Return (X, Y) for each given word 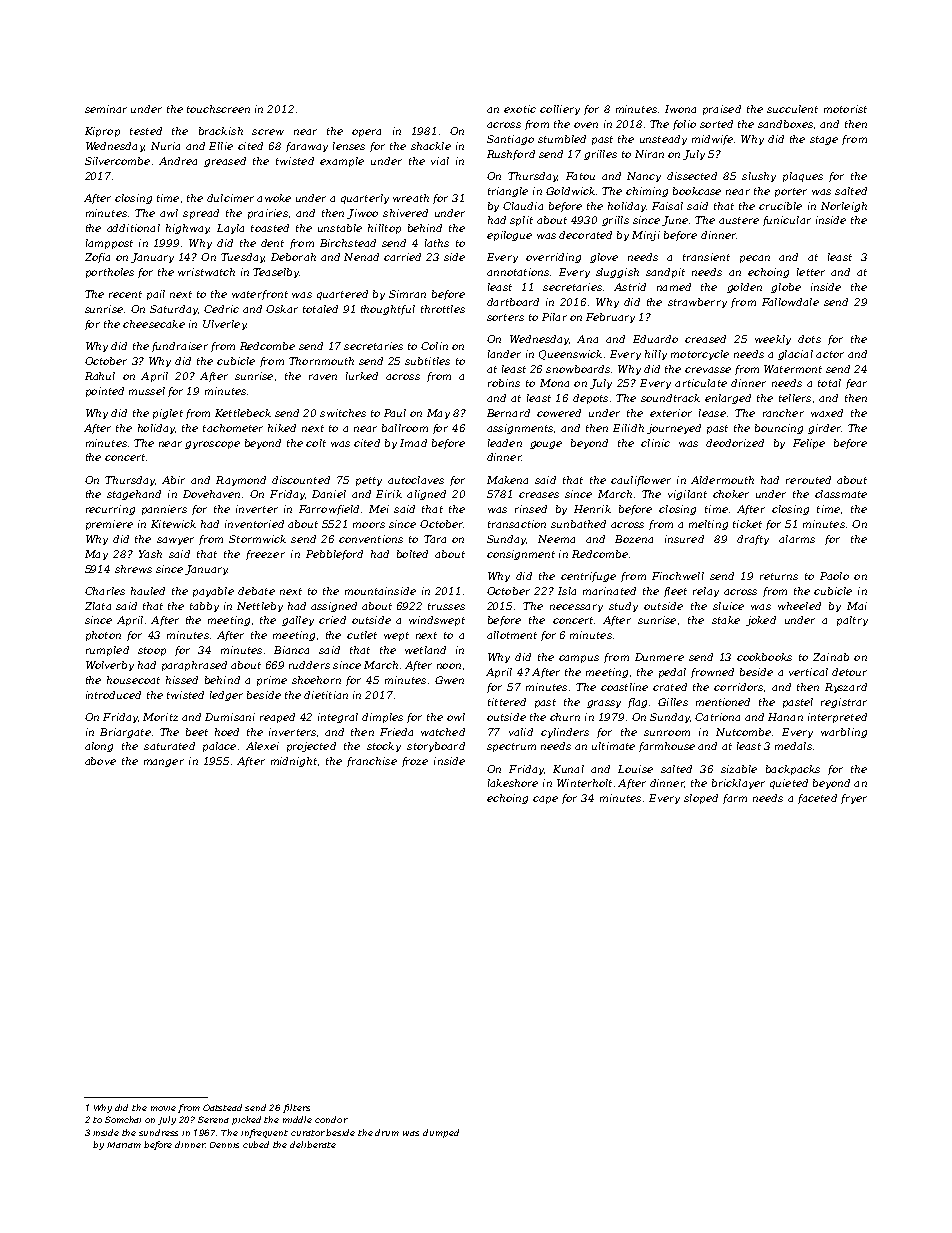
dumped (441, 1133)
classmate (841, 494)
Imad (413, 443)
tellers (795, 398)
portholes (110, 273)
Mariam (124, 1145)
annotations (518, 272)
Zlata (98, 606)
